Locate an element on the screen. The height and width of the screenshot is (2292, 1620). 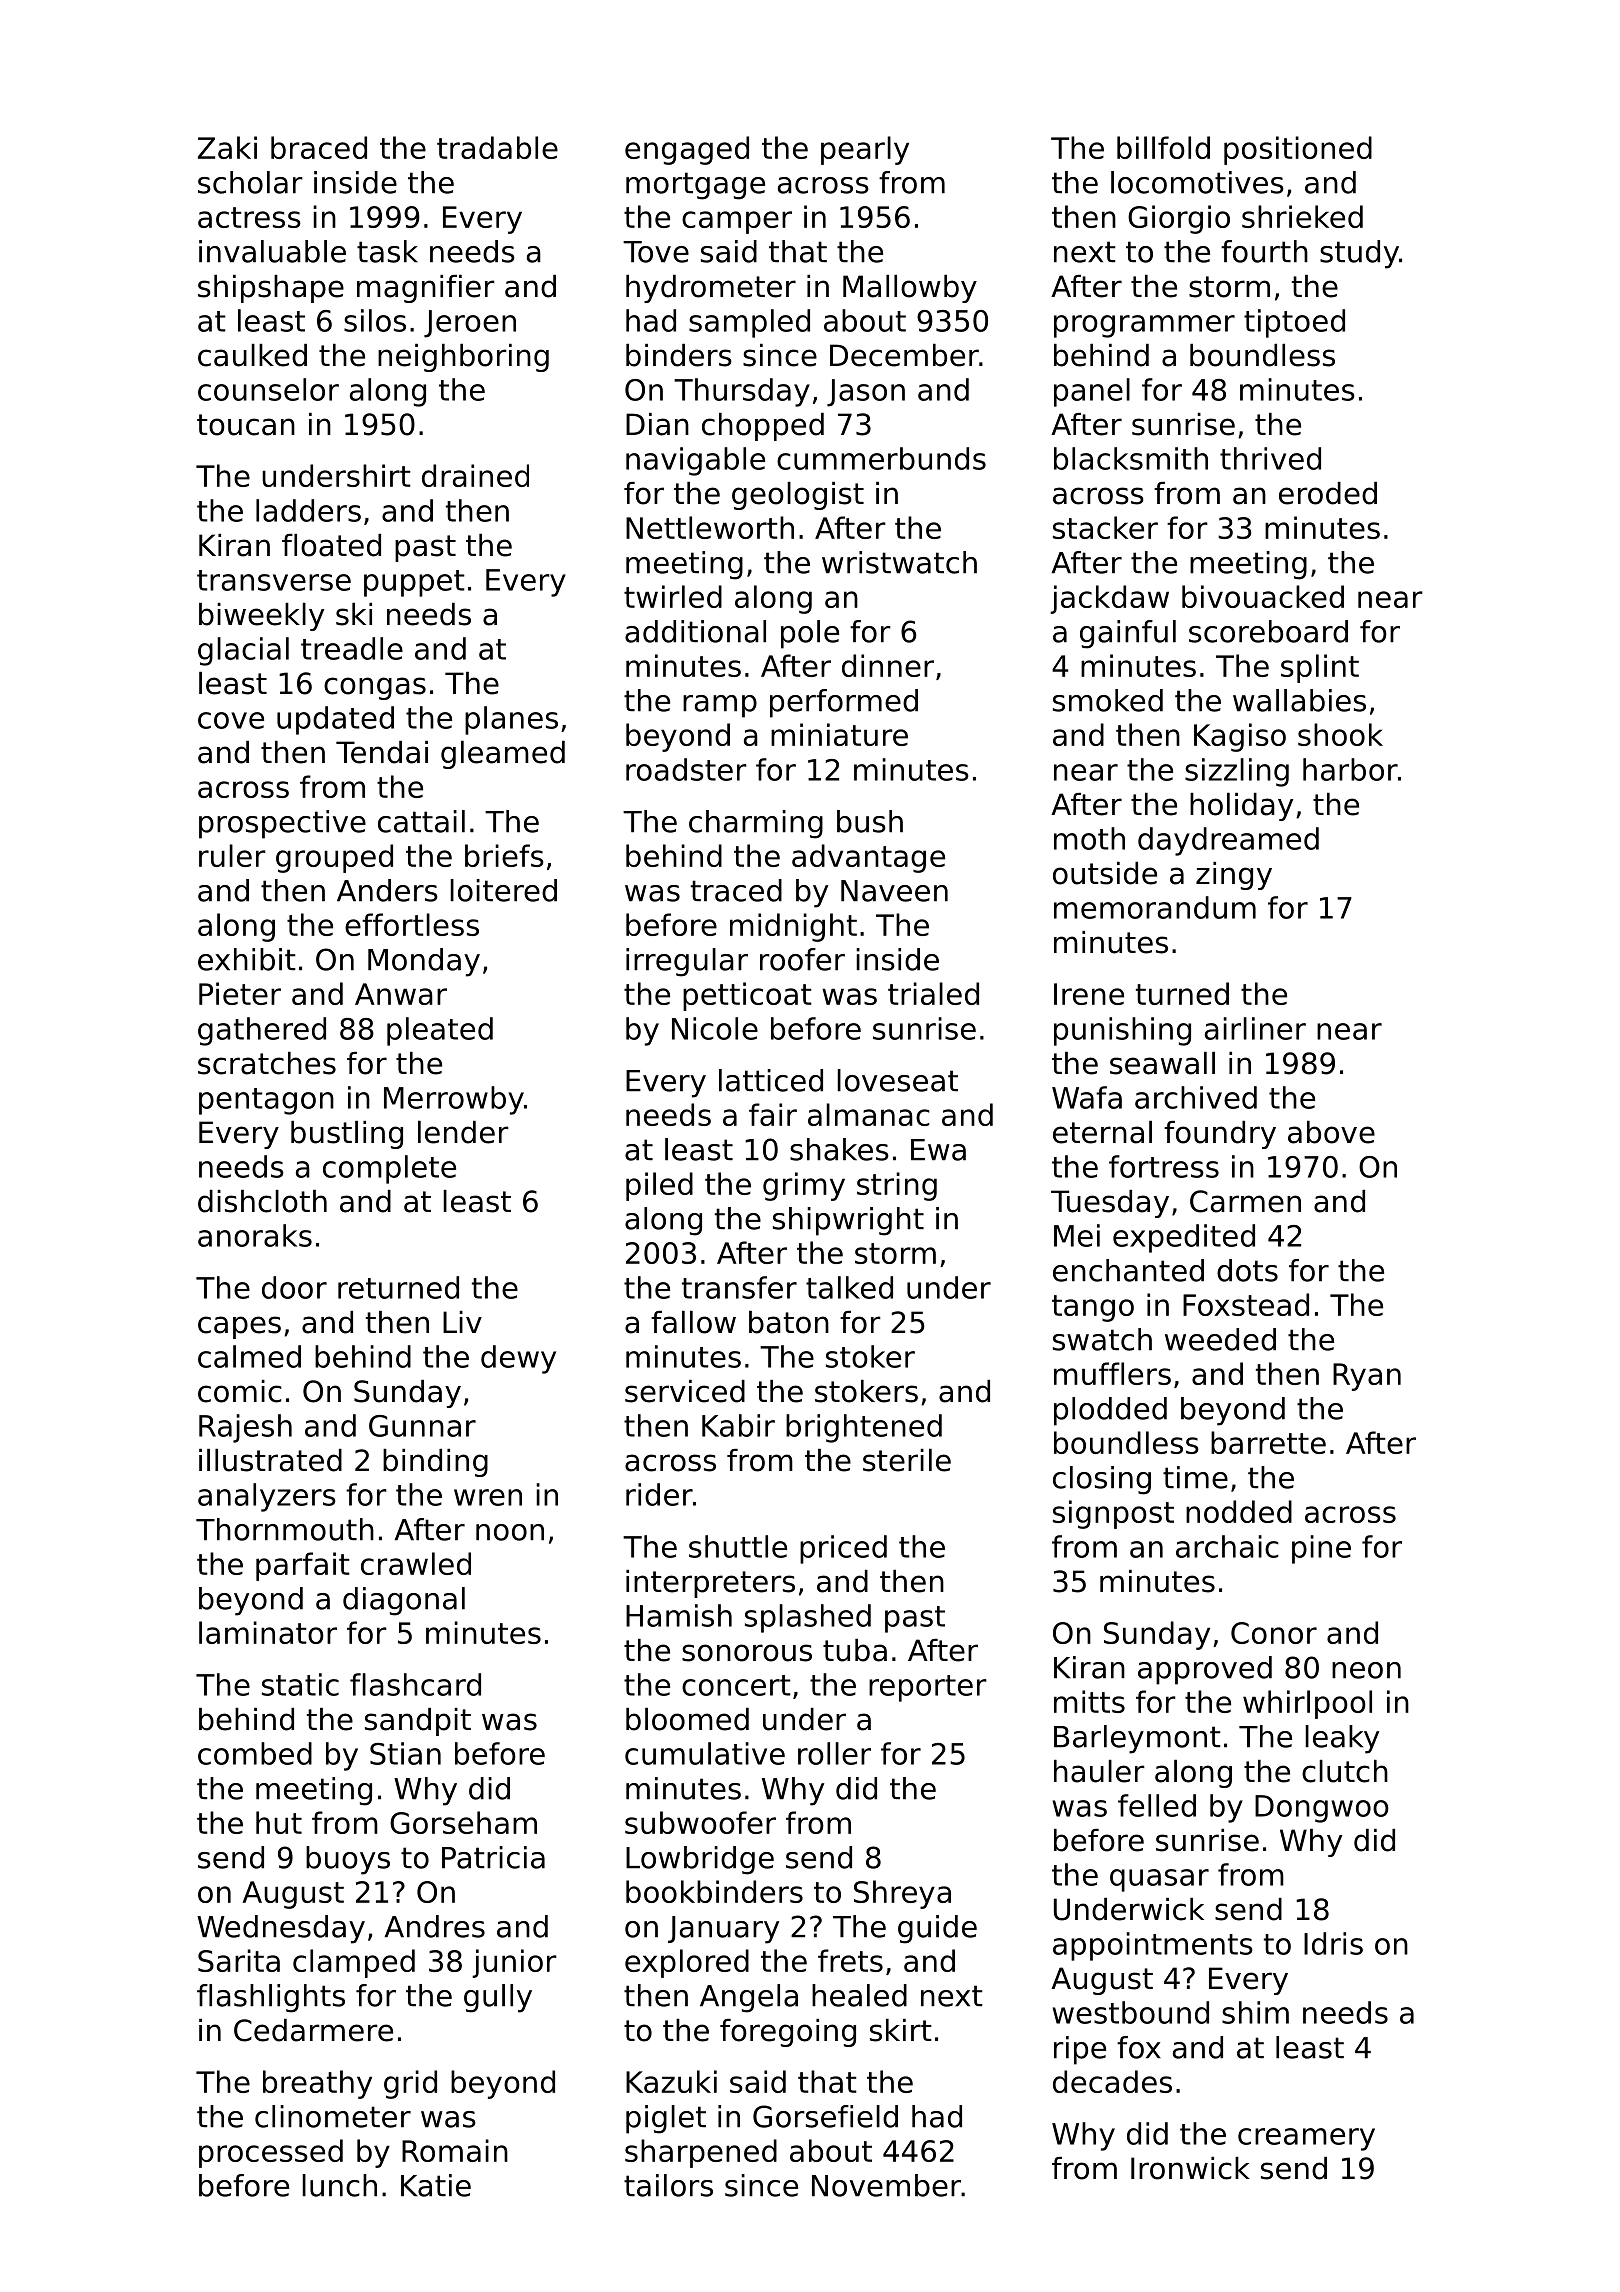
billfold is located at coordinates (1163, 147).
